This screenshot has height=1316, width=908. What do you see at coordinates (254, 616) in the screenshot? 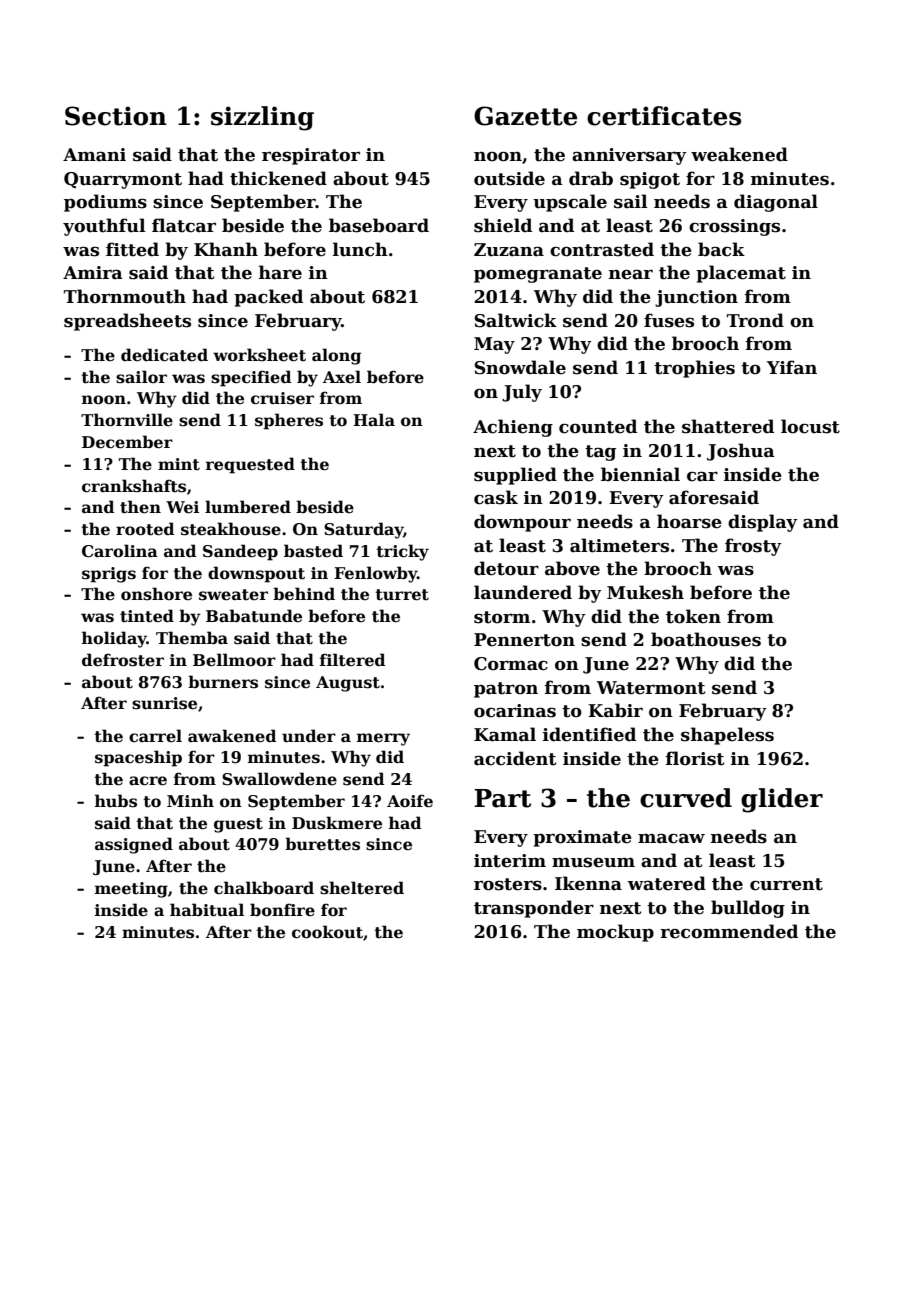
I see `Babatunde` at bounding box center [254, 616].
